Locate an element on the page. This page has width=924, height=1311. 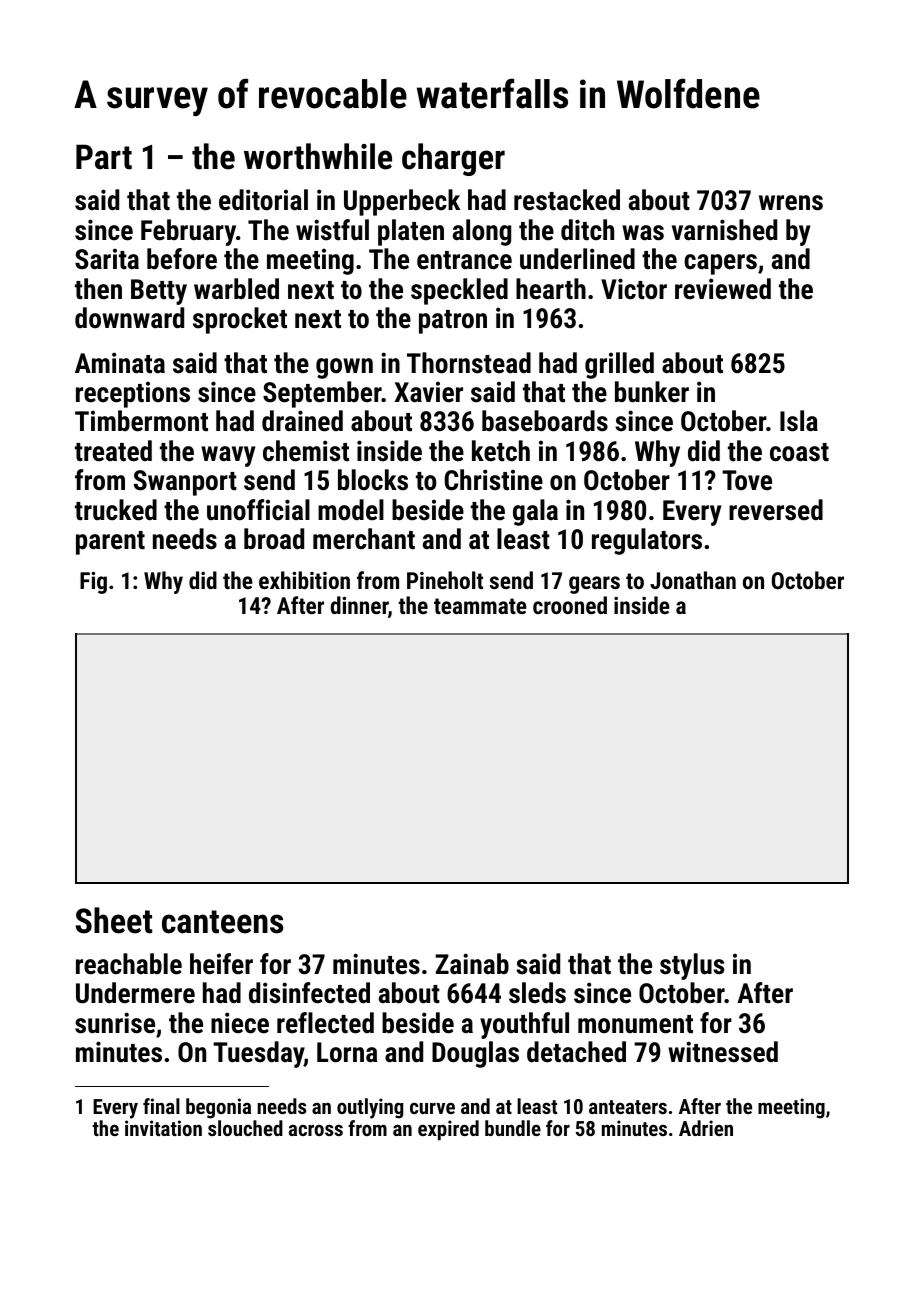
parent is located at coordinates (110, 543).
